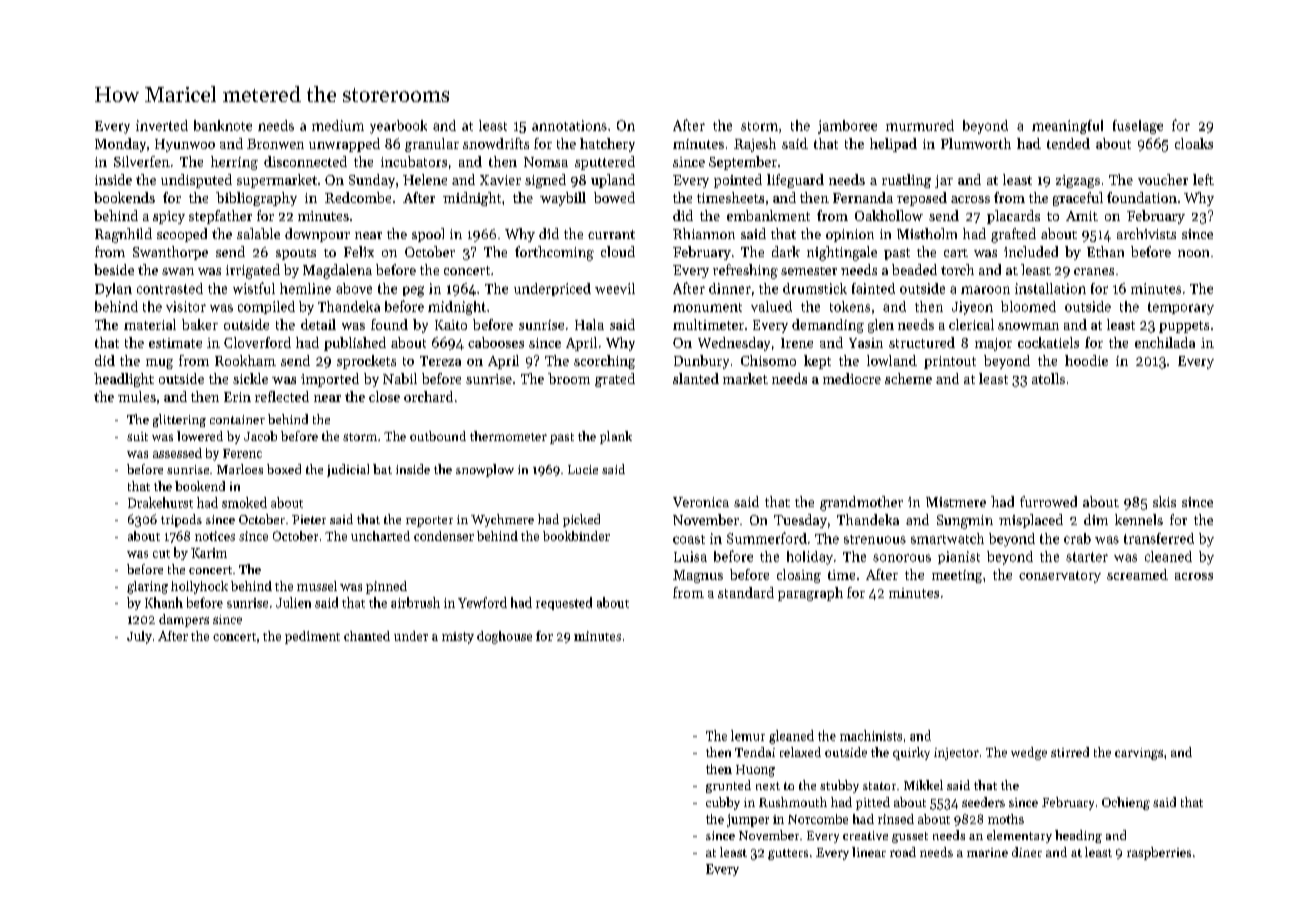 Image resolution: width=1308 pixels, height=924 pixels. I want to click on cubby, so click(723, 803).
